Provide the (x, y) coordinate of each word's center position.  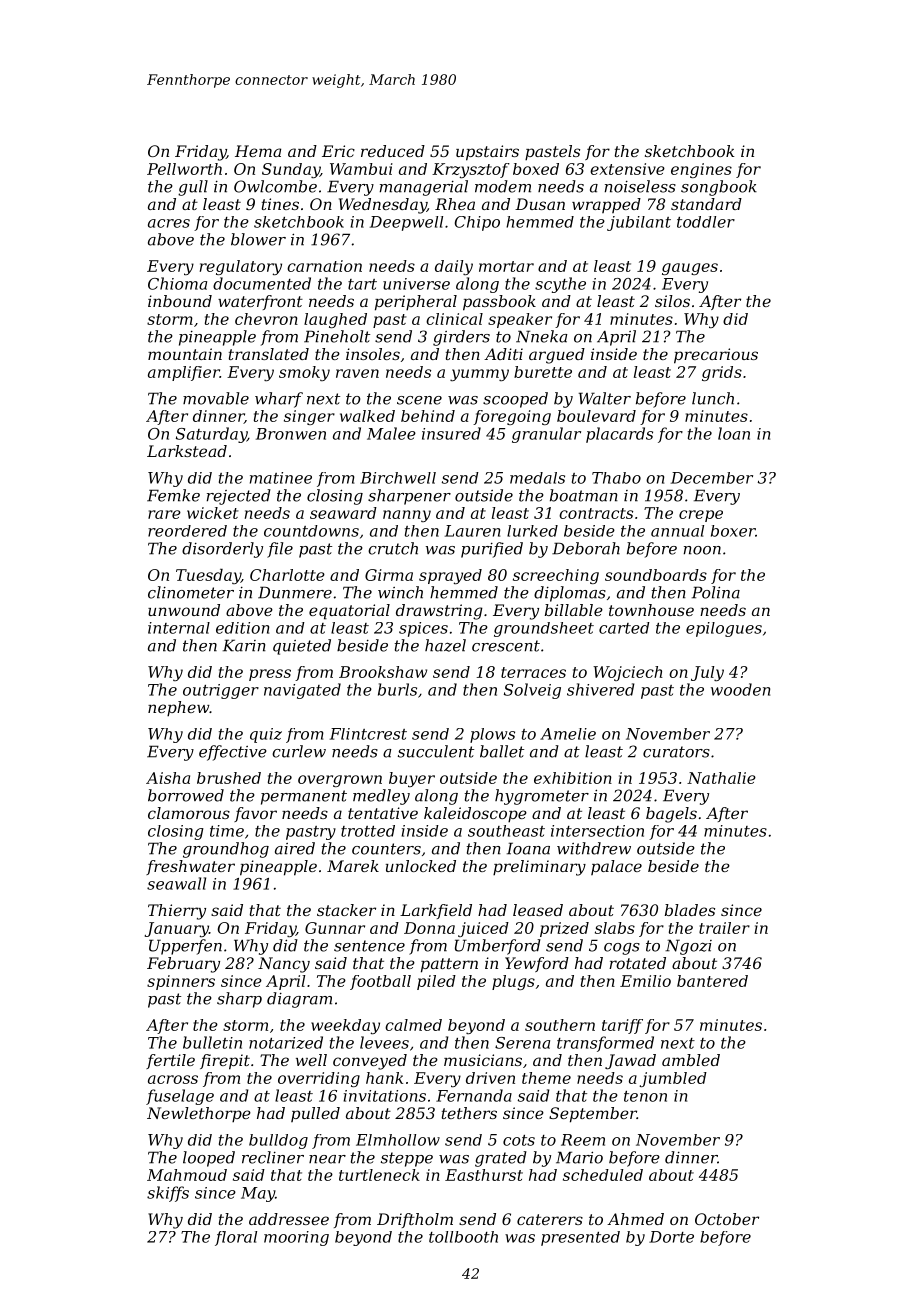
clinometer (191, 592)
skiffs (168, 1194)
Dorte (671, 1237)
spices (423, 629)
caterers (550, 1219)
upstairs (487, 153)
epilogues (724, 629)
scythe (560, 285)
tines (280, 204)
